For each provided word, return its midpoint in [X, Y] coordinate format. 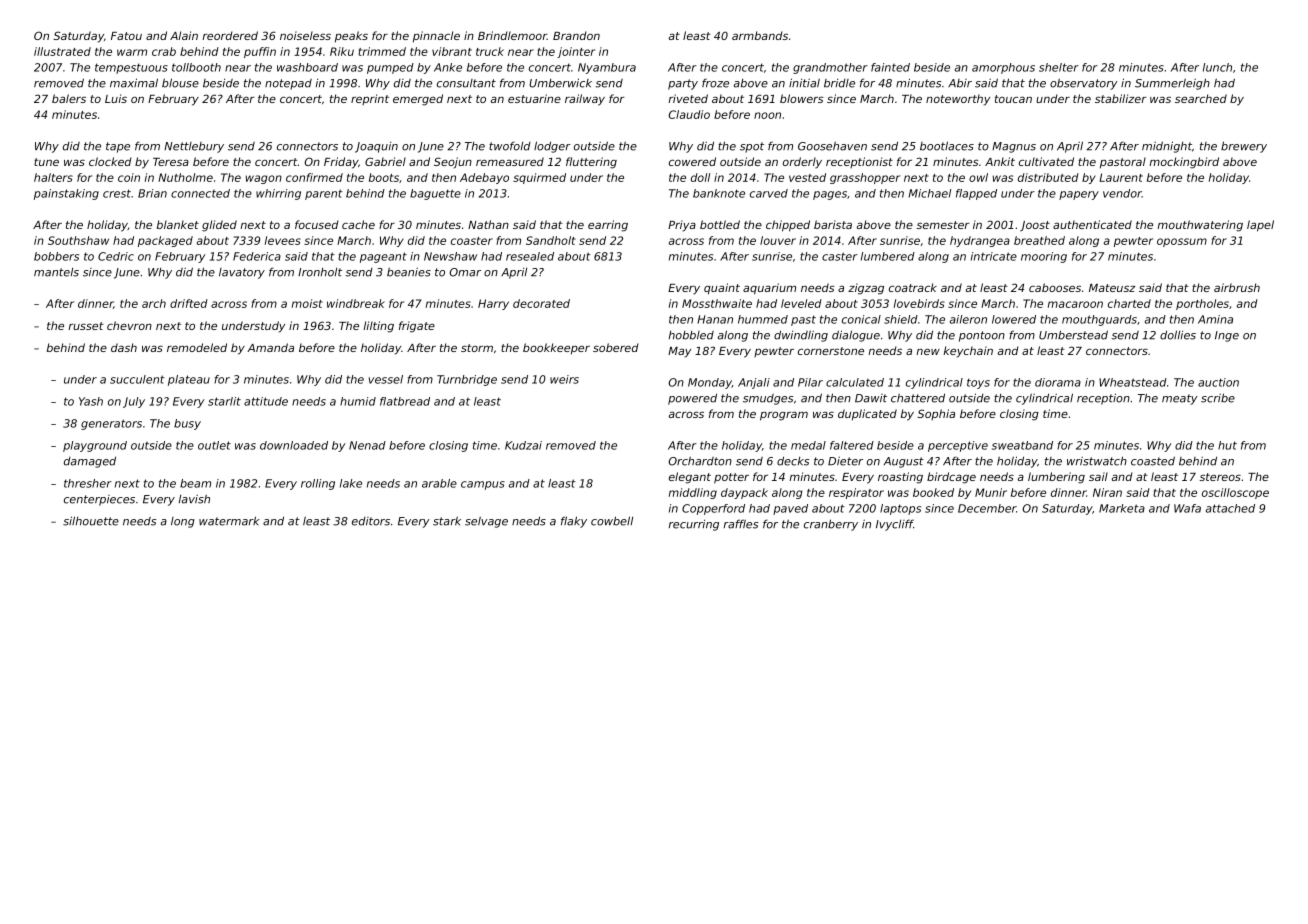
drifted [189, 303]
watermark [229, 521]
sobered [615, 347]
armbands [760, 35]
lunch [1217, 67]
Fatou [126, 36]
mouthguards [1099, 320]
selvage [486, 522]
